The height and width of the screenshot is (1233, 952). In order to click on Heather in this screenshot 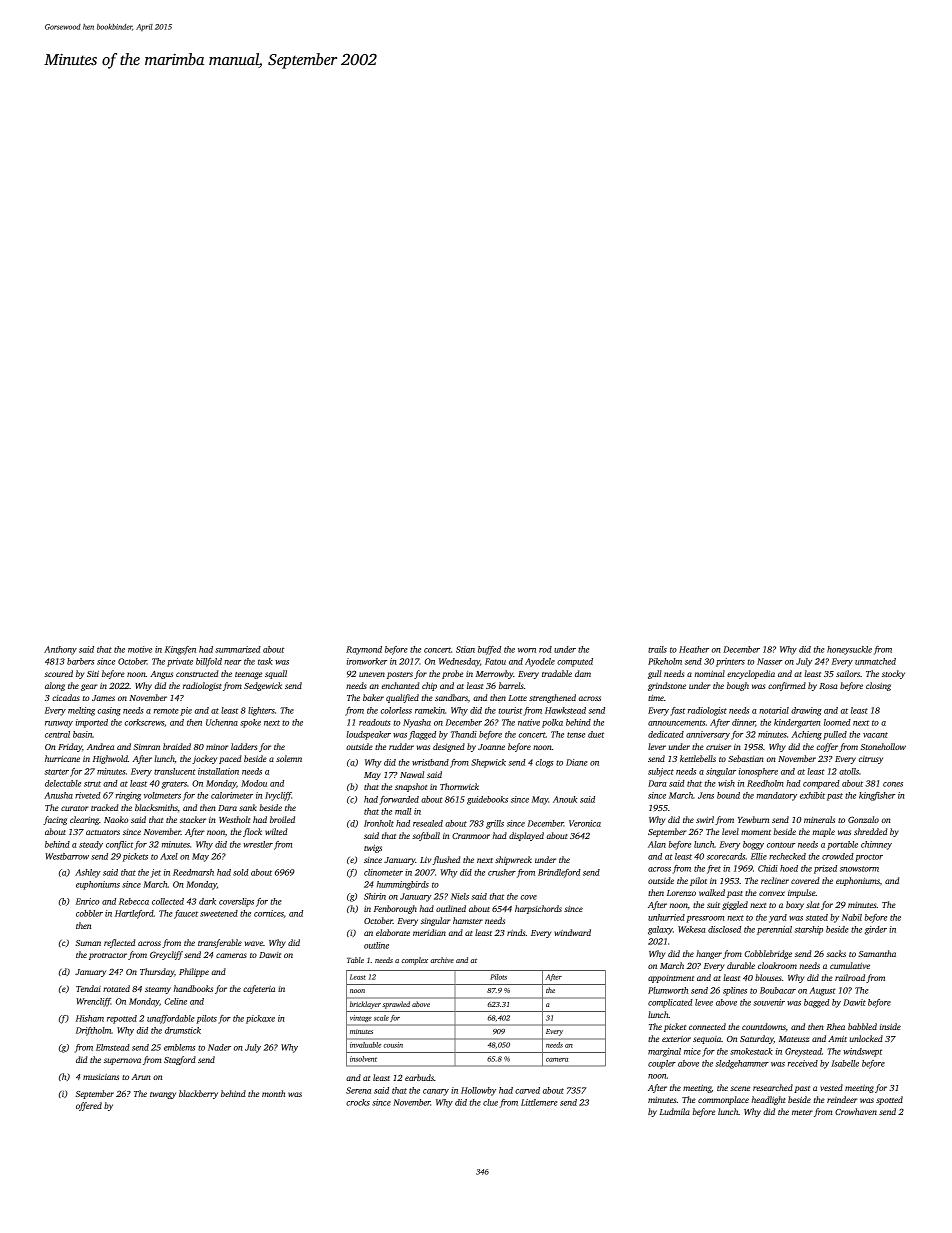, I will do `click(694, 649)`.
